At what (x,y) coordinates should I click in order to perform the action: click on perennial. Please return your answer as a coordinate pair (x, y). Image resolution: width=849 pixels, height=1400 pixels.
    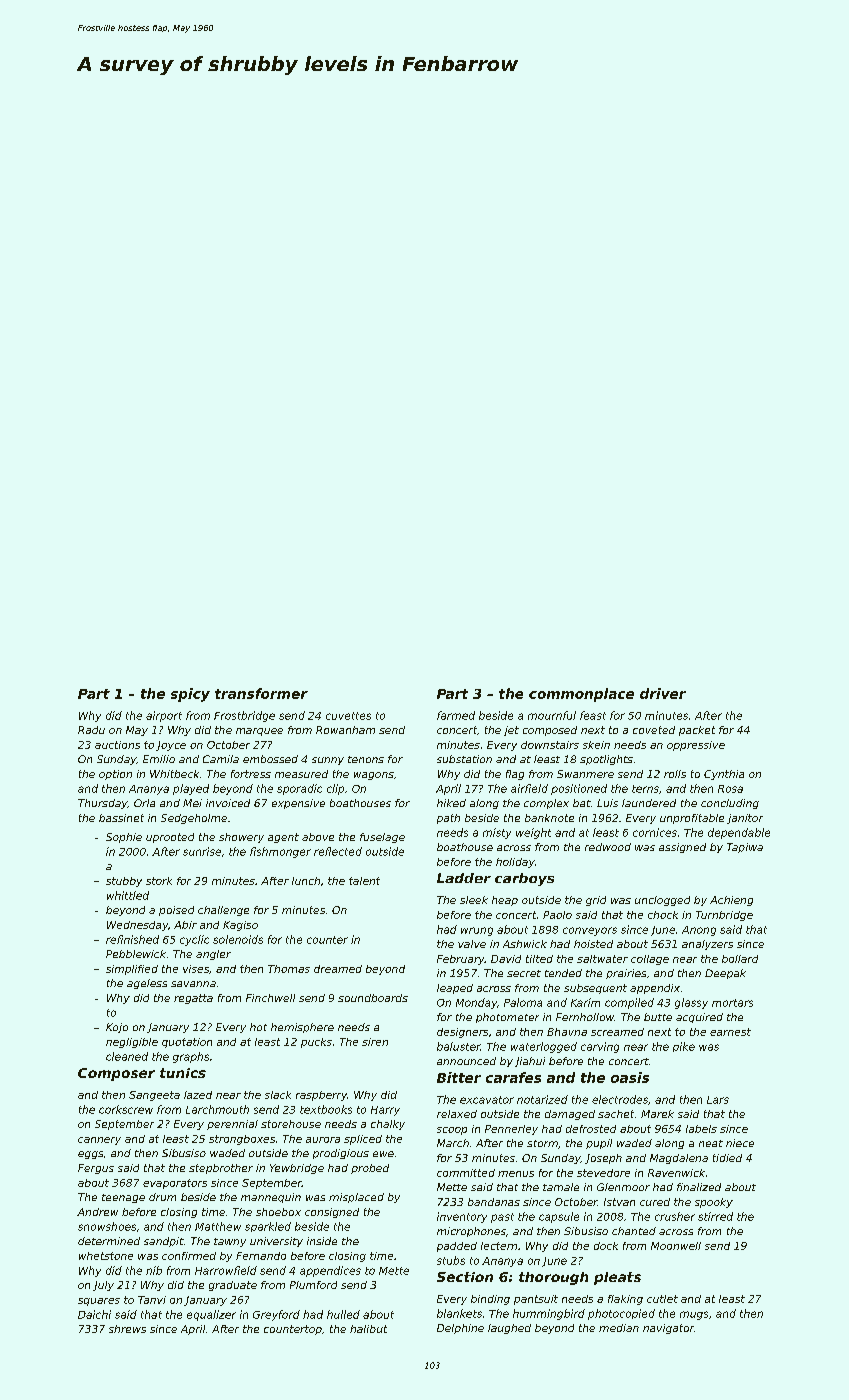
    Looking at the image, I should click on (232, 1125).
